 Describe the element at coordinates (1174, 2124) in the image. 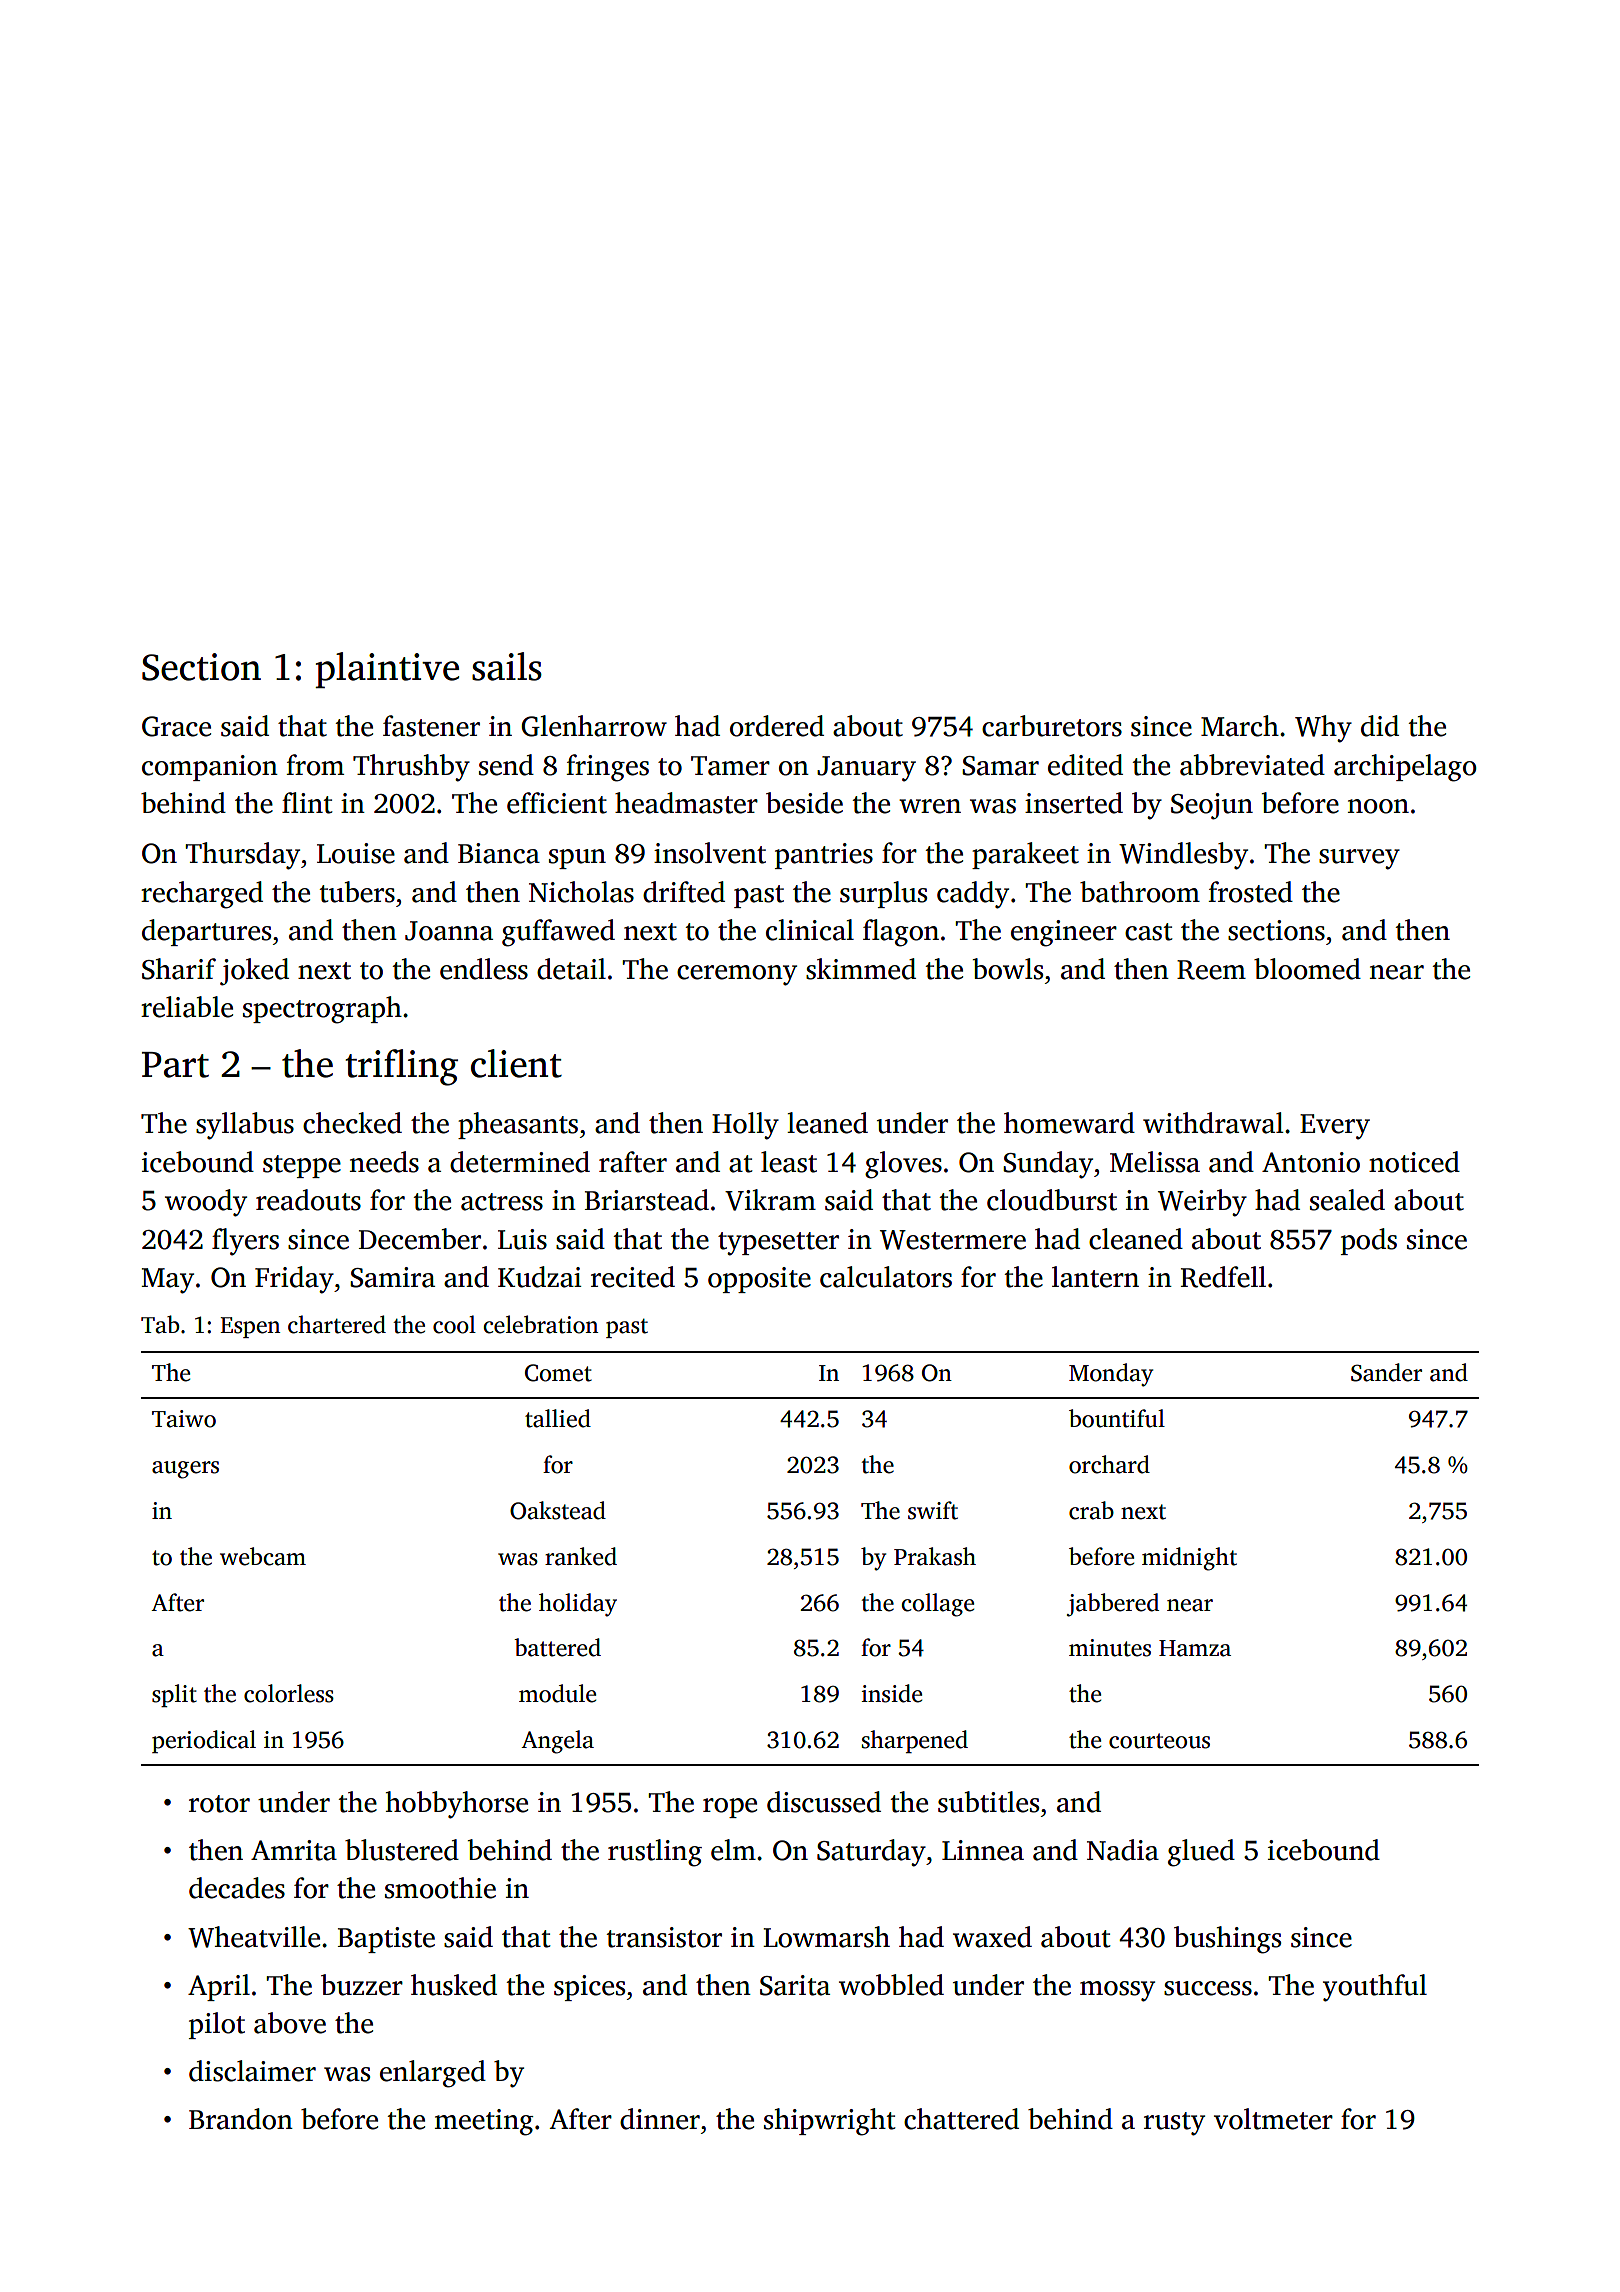

I see `rusty` at that location.
